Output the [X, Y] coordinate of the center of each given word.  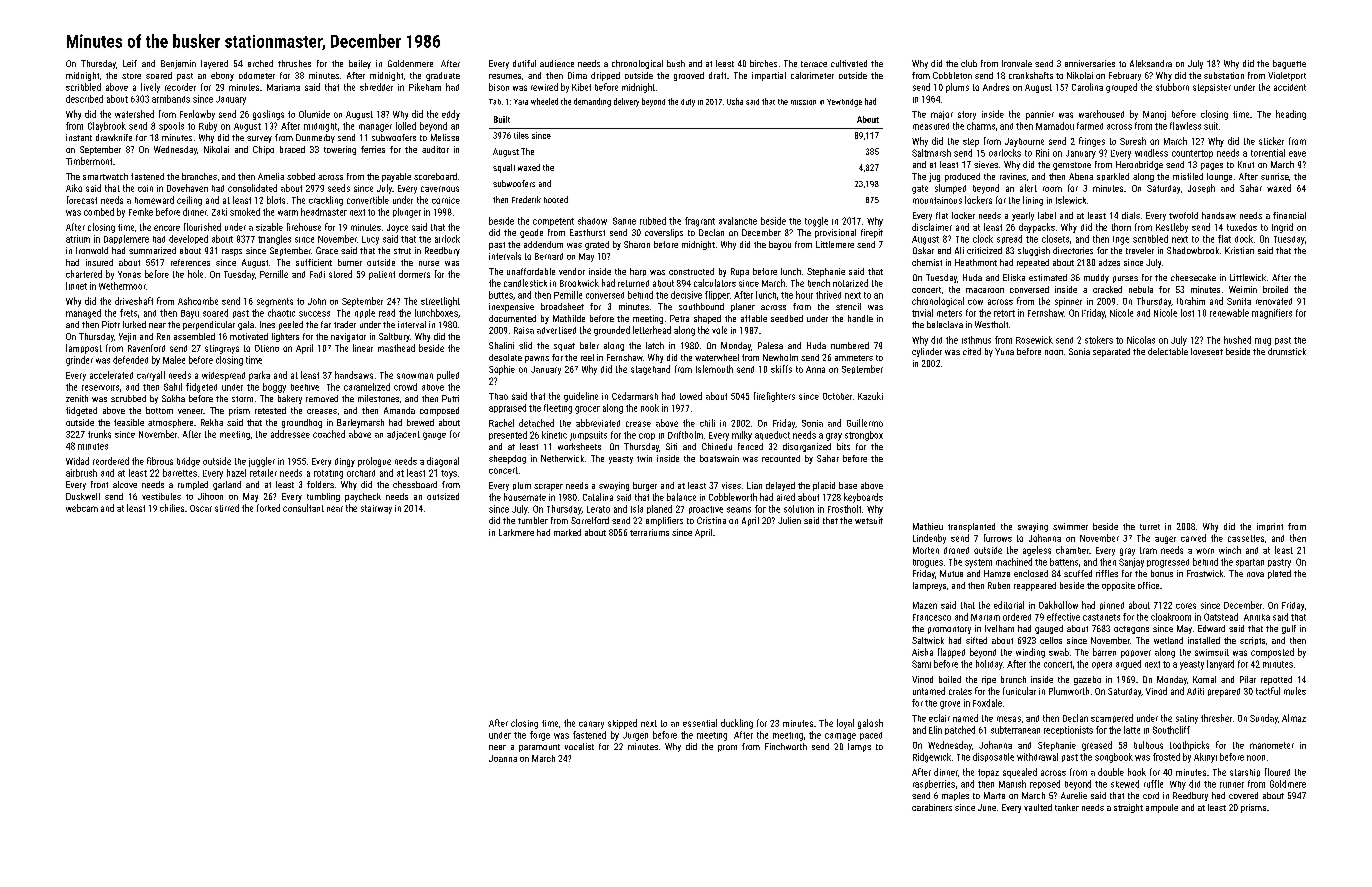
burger [645, 486]
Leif [130, 63]
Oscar [201, 508]
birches [763, 63]
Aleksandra [1151, 63]
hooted [556, 199]
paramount [539, 748]
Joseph [1201, 188]
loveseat [1207, 351]
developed [188, 239]
